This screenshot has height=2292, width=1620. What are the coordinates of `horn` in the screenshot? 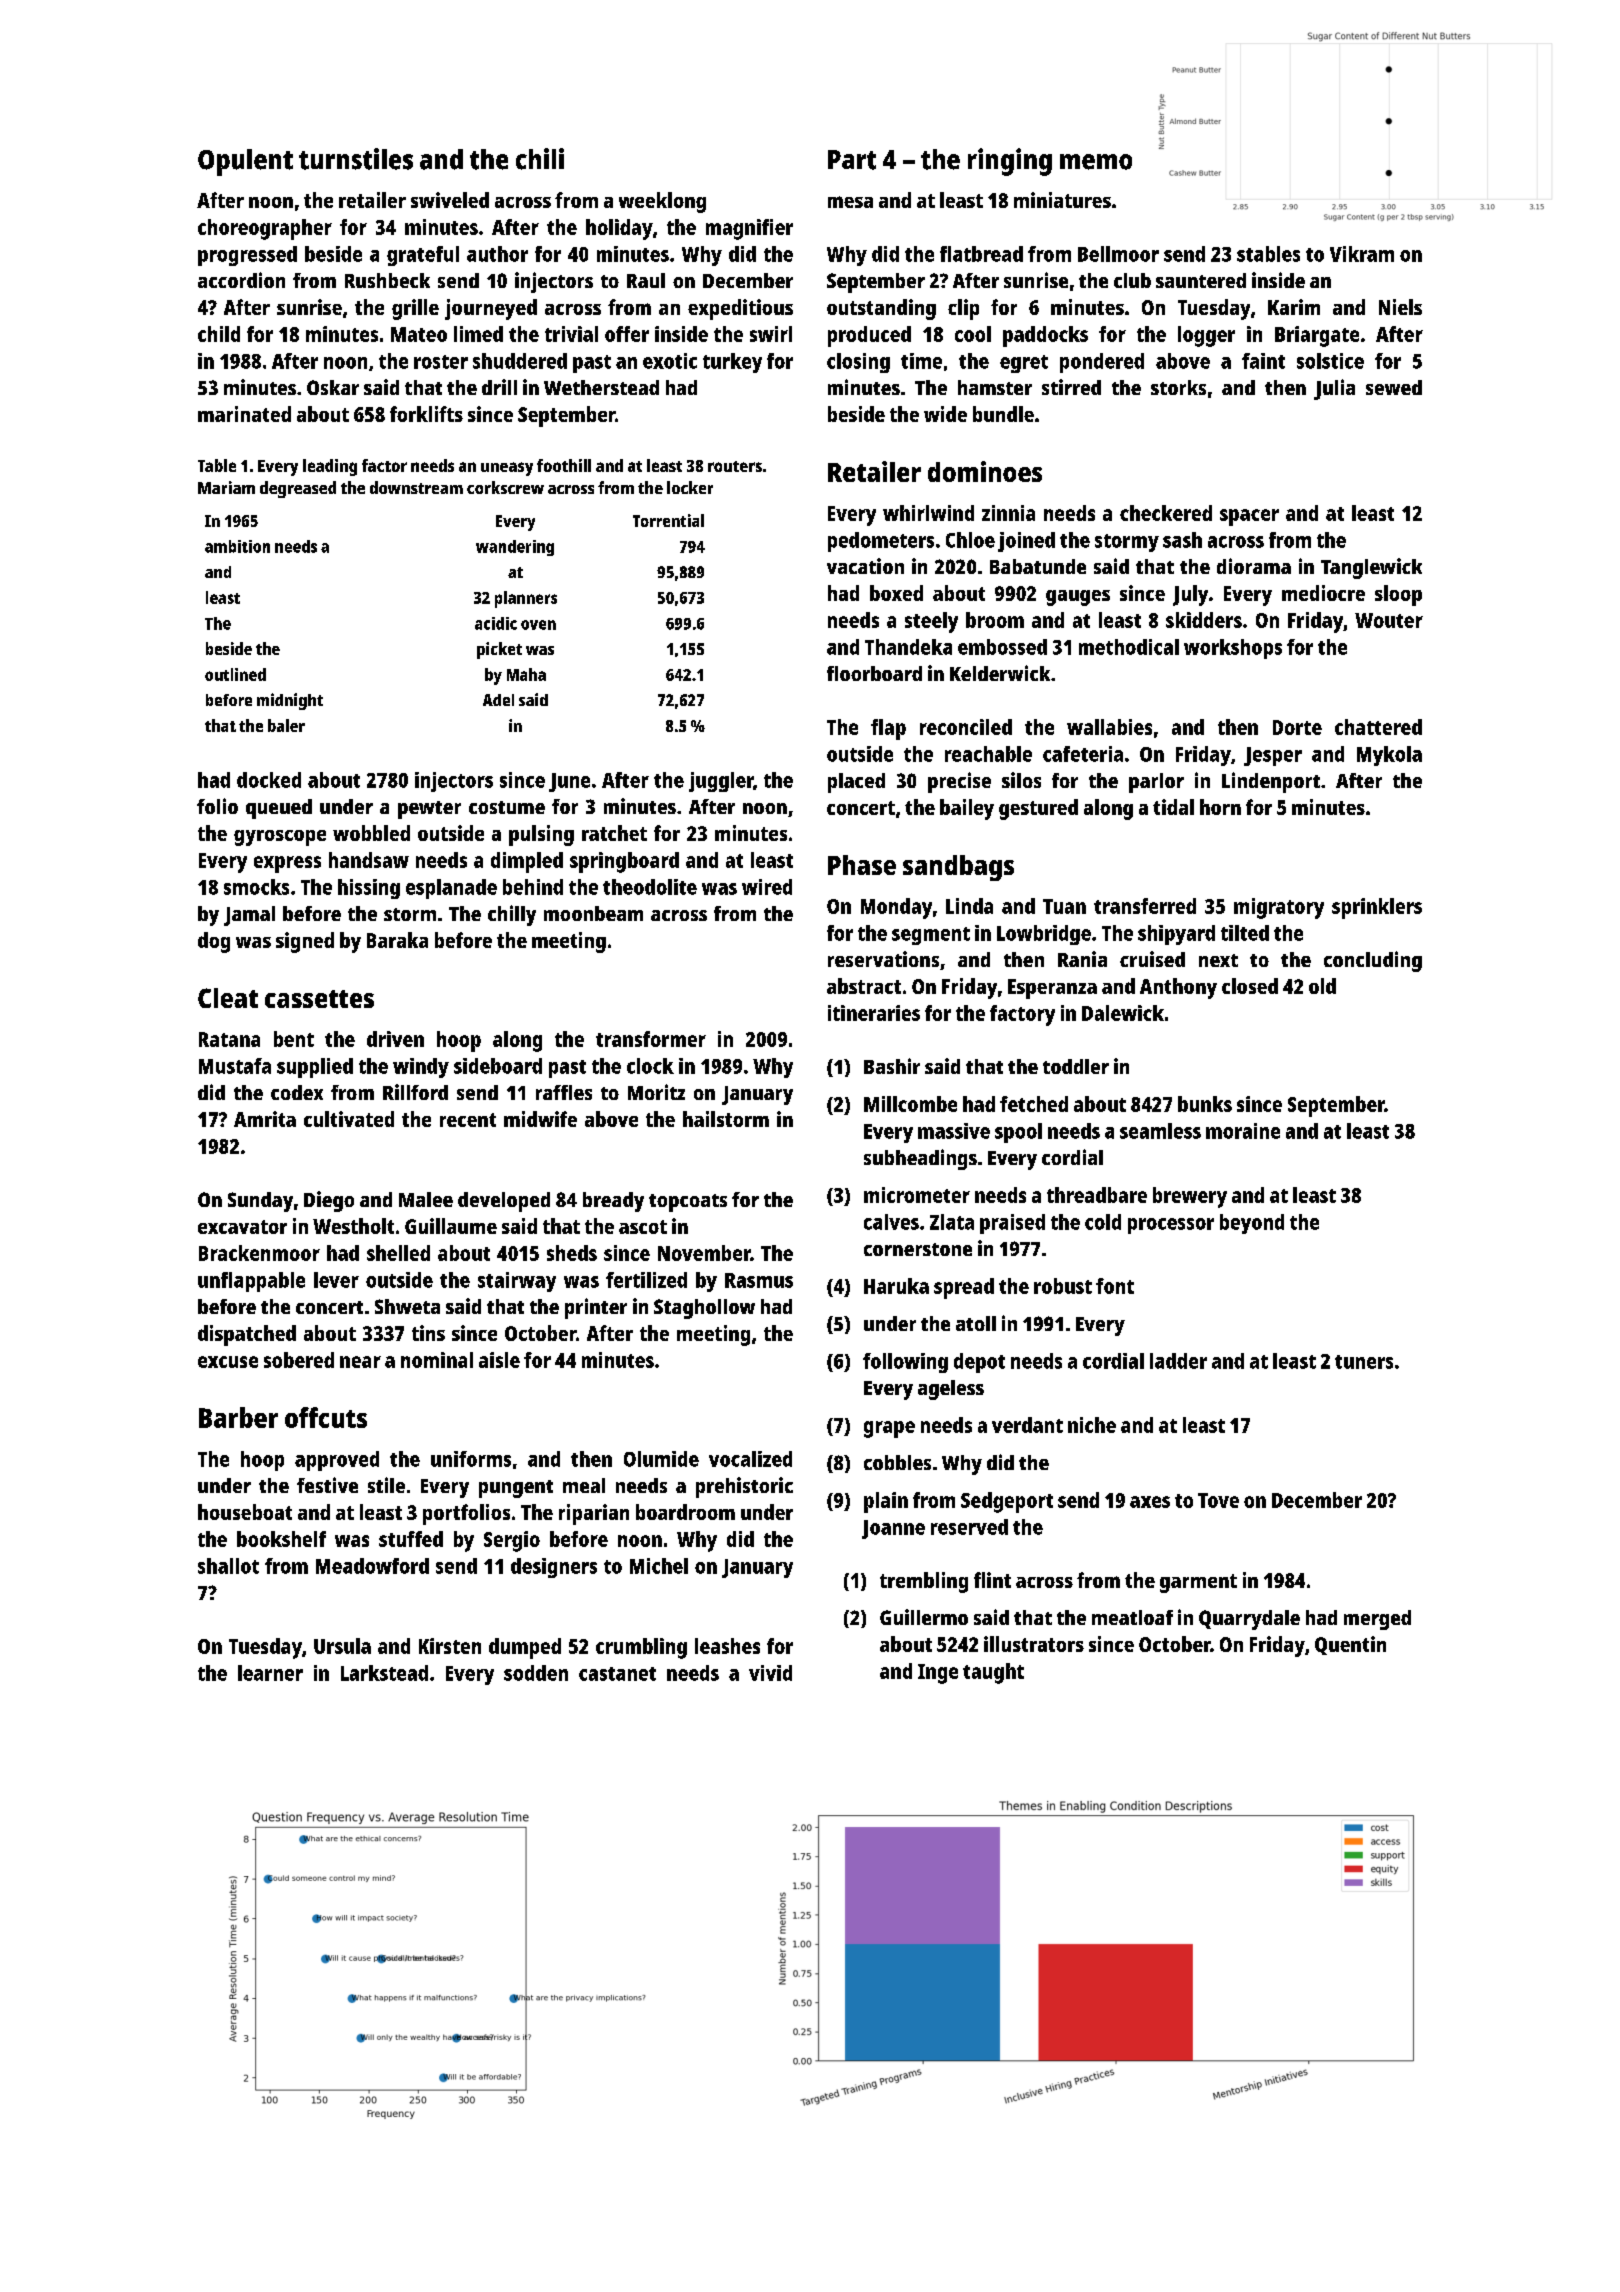 It's located at (1220, 807).
